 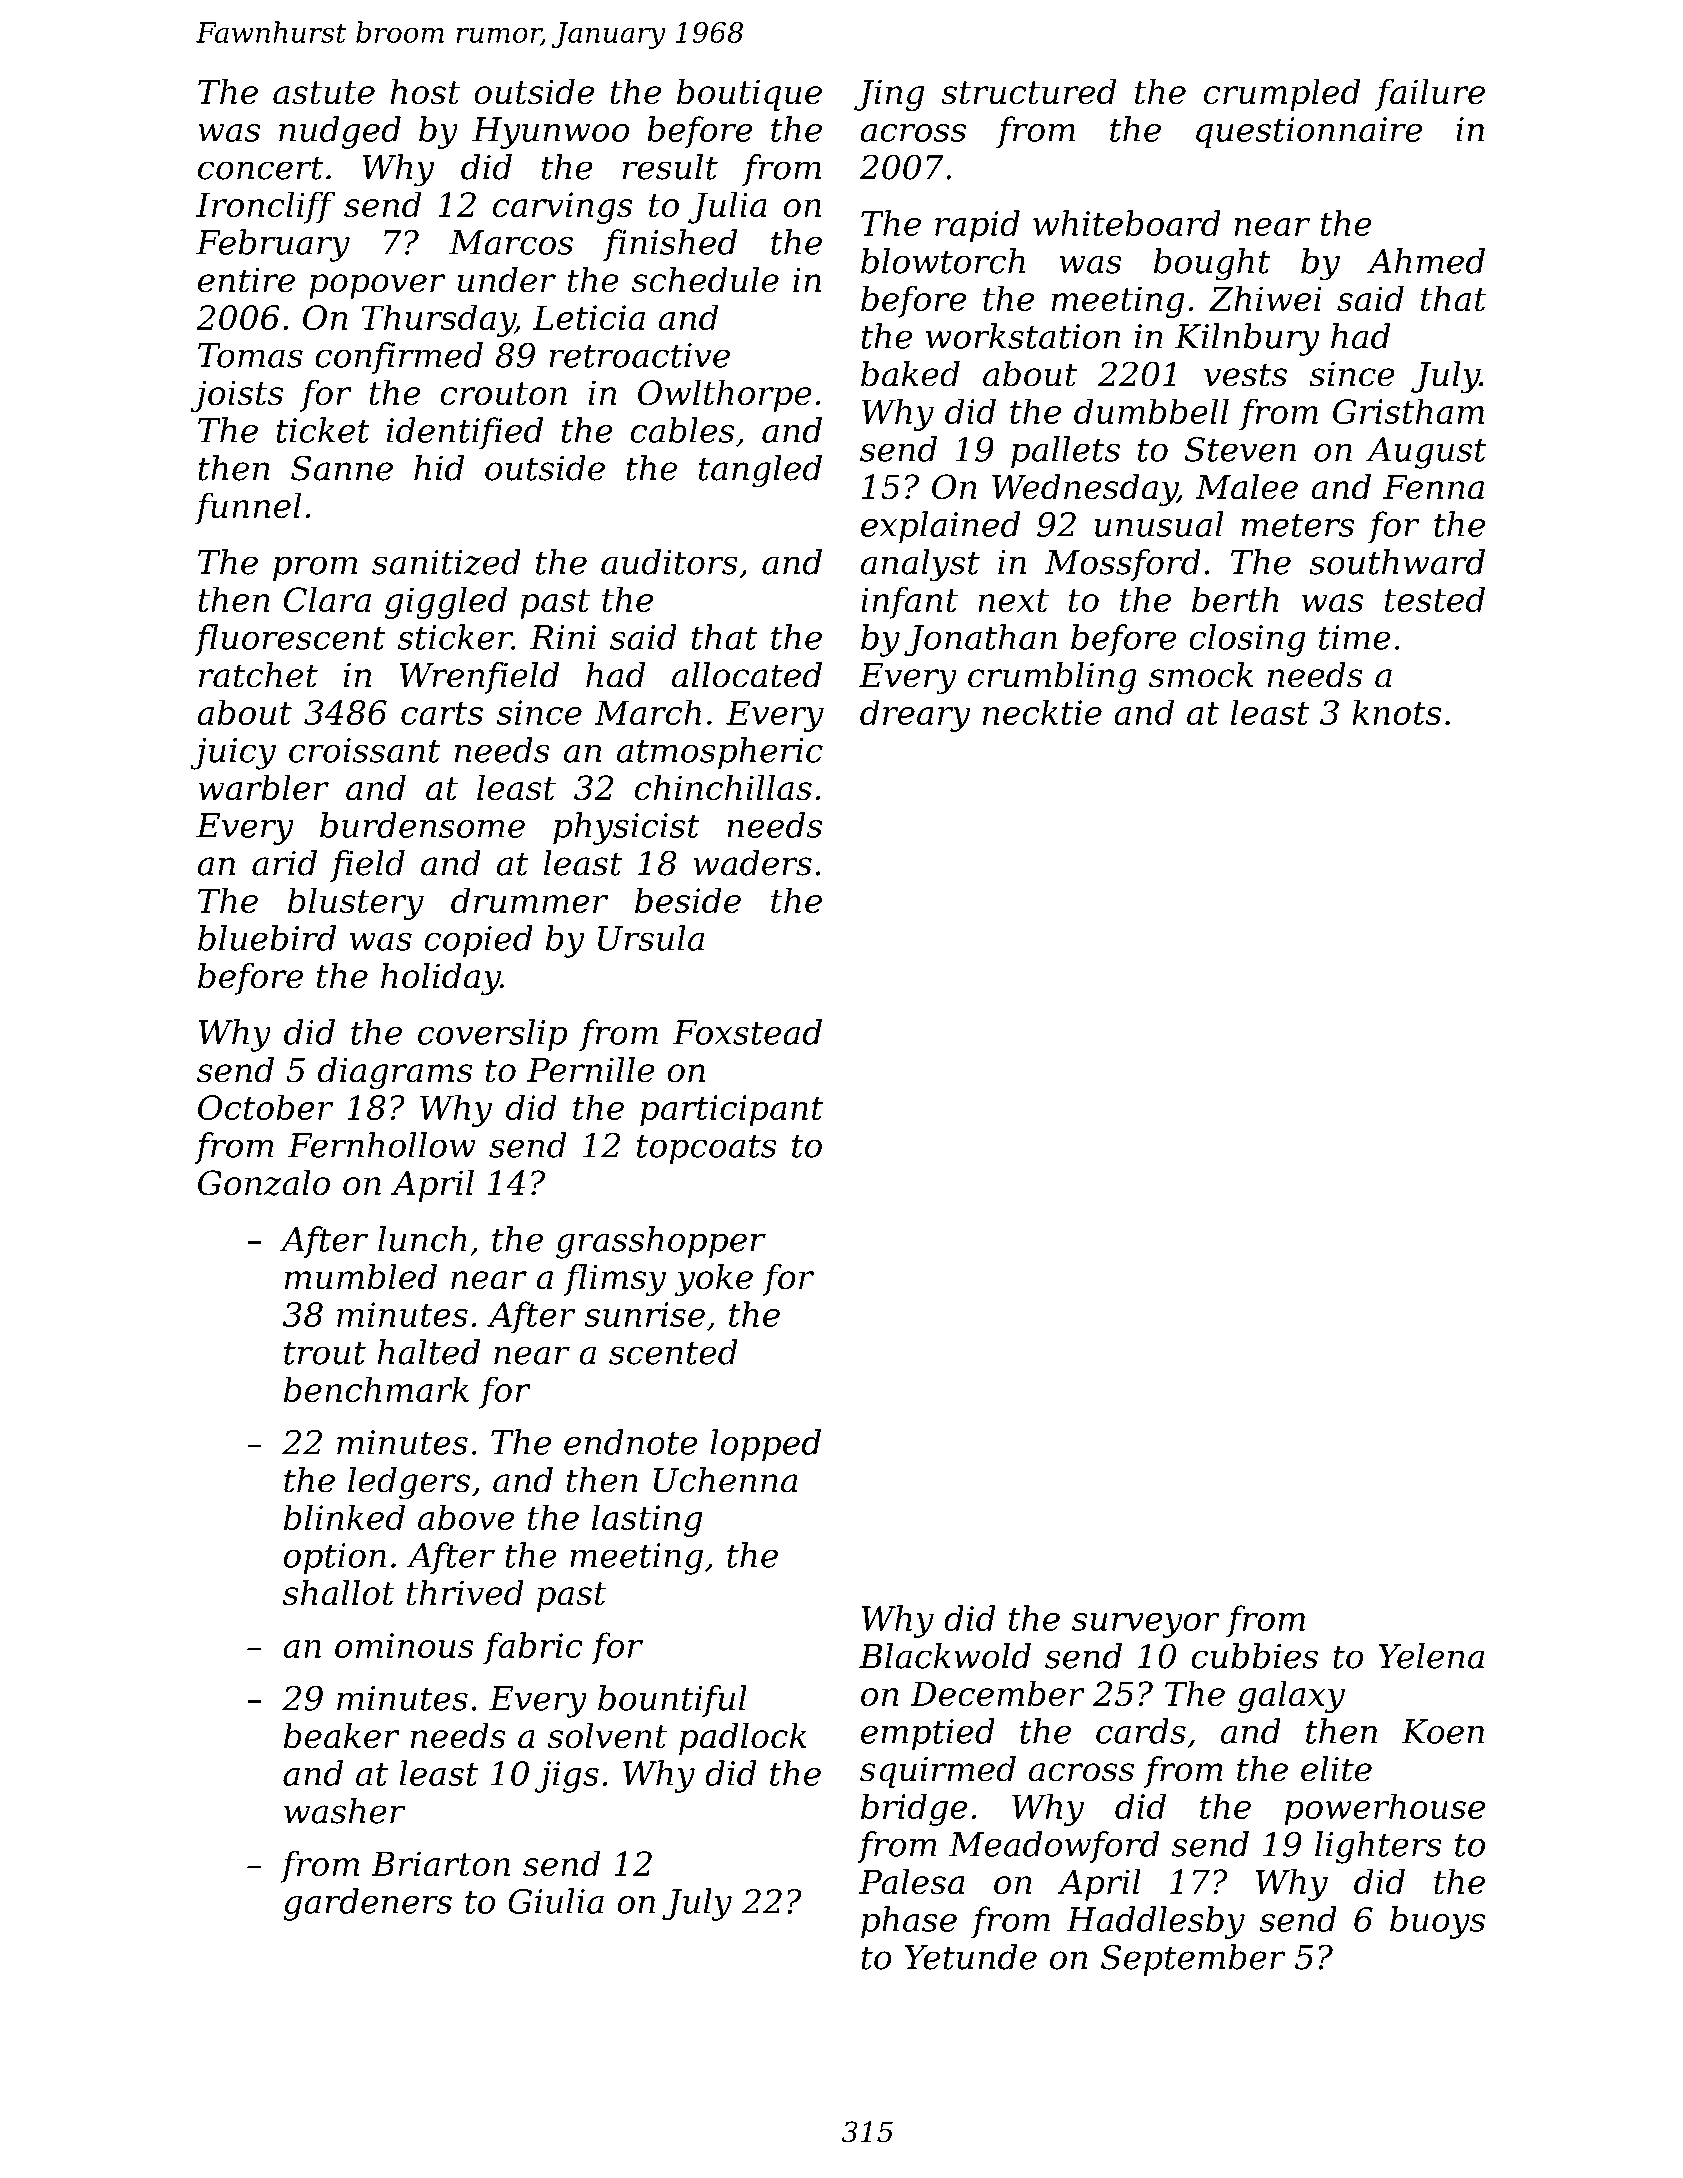 I want to click on galaxy, so click(x=1291, y=1696).
